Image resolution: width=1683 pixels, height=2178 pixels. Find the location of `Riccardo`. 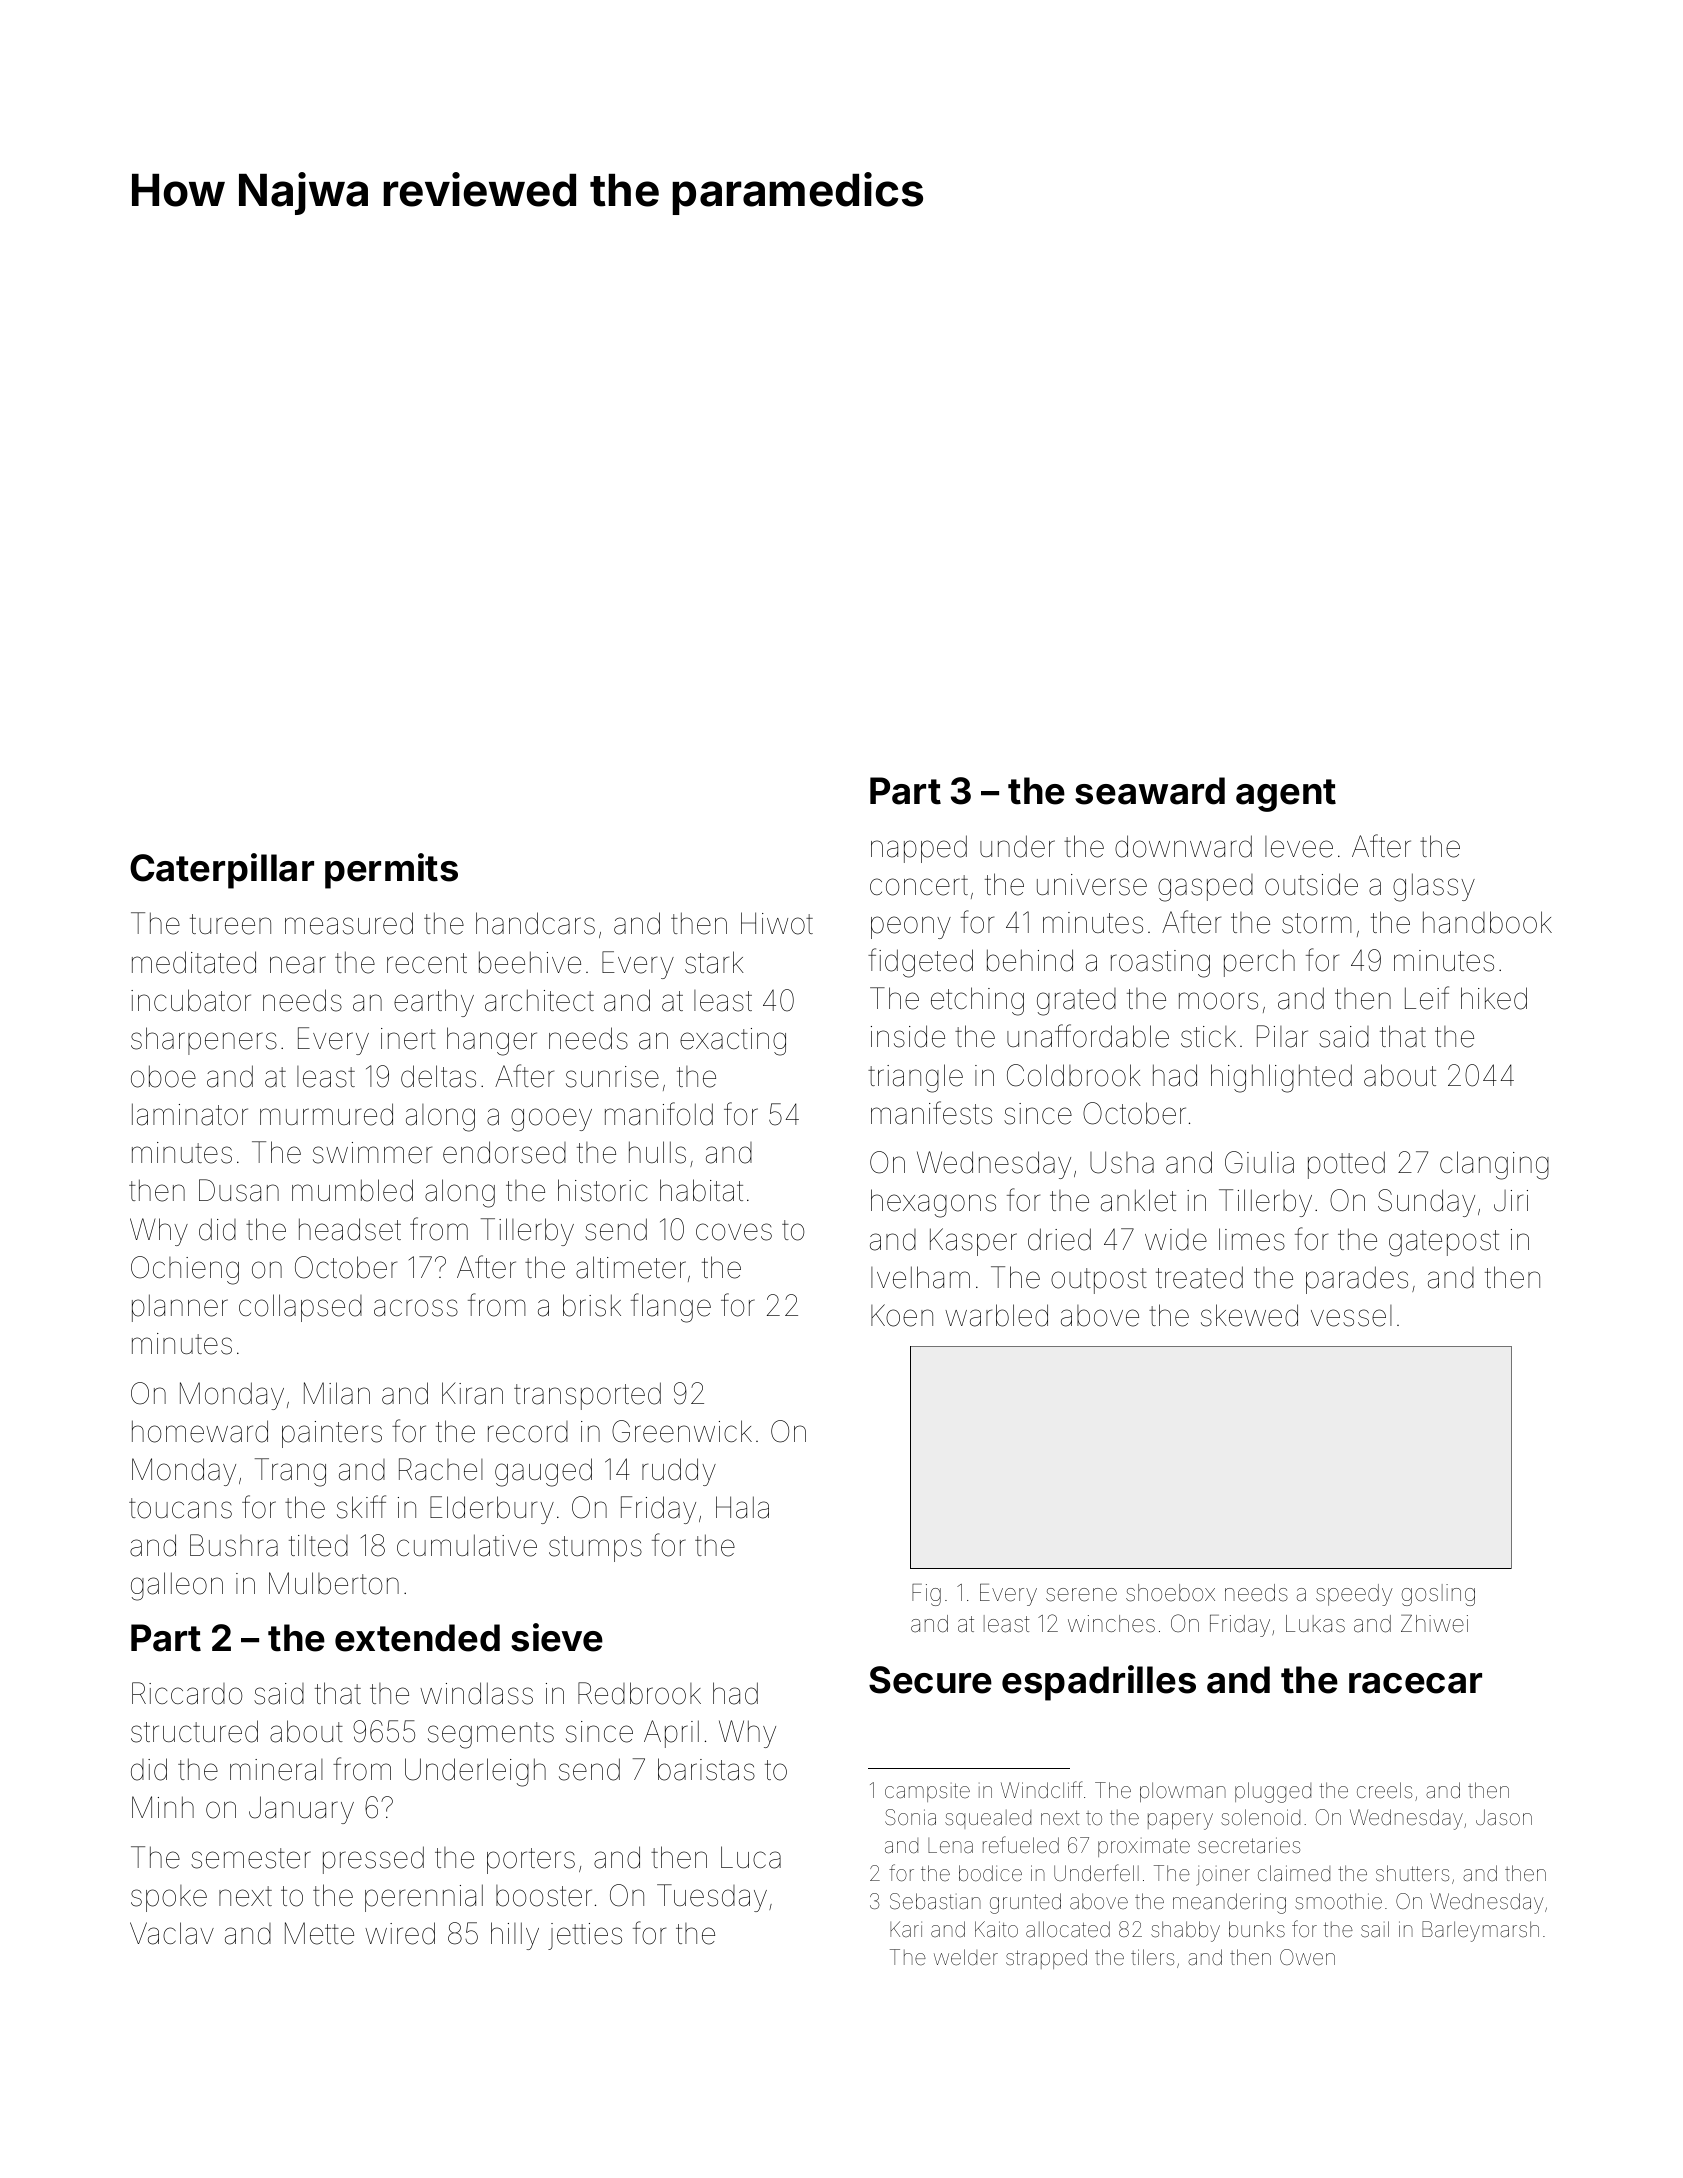

Riccardo is located at coordinates (187, 1693).
